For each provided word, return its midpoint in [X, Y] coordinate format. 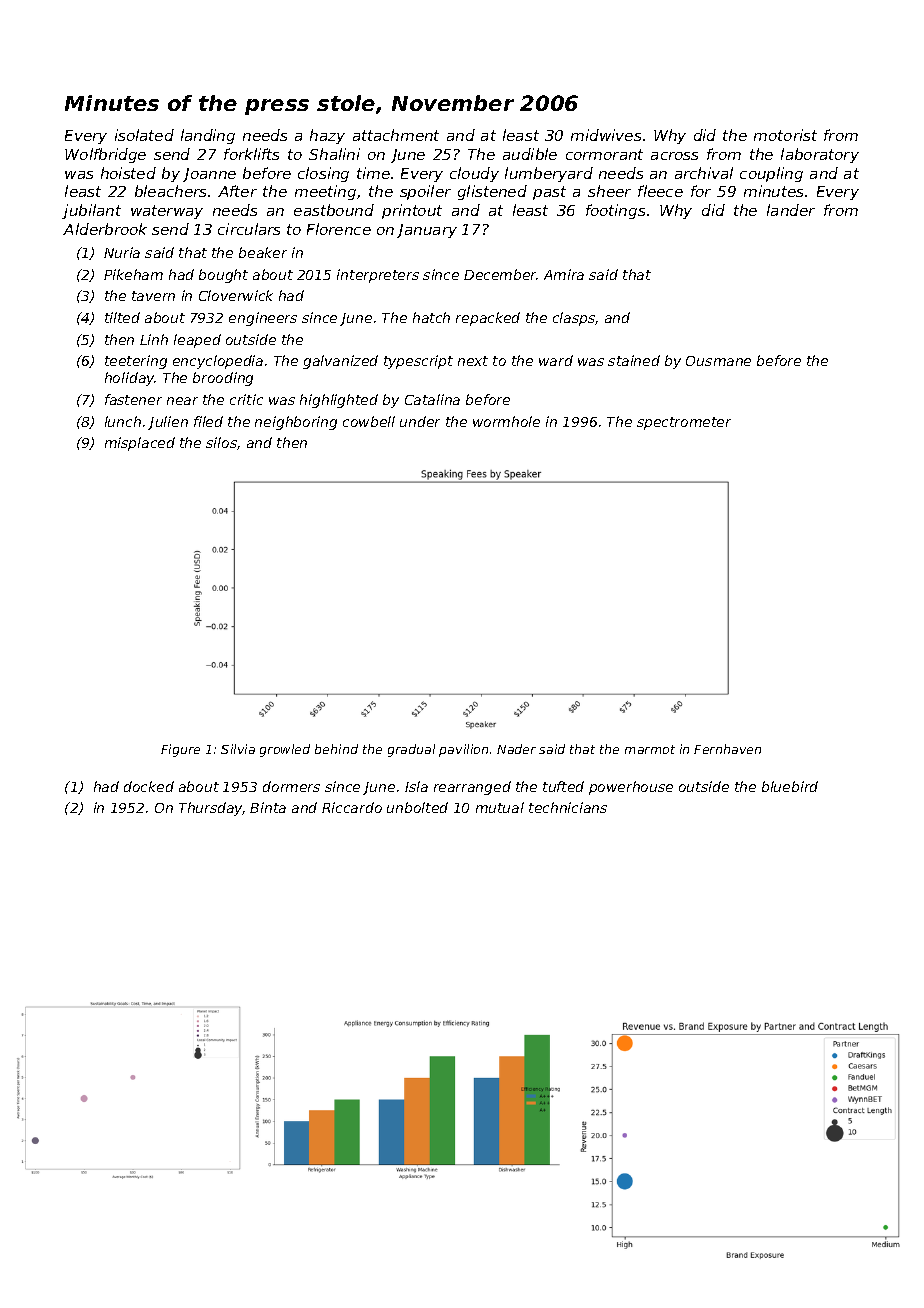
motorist [785, 135]
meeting [325, 192]
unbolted [417, 807]
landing [208, 136]
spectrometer [684, 423]
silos [221, 442]
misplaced [140, 444]
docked [149, 786]
